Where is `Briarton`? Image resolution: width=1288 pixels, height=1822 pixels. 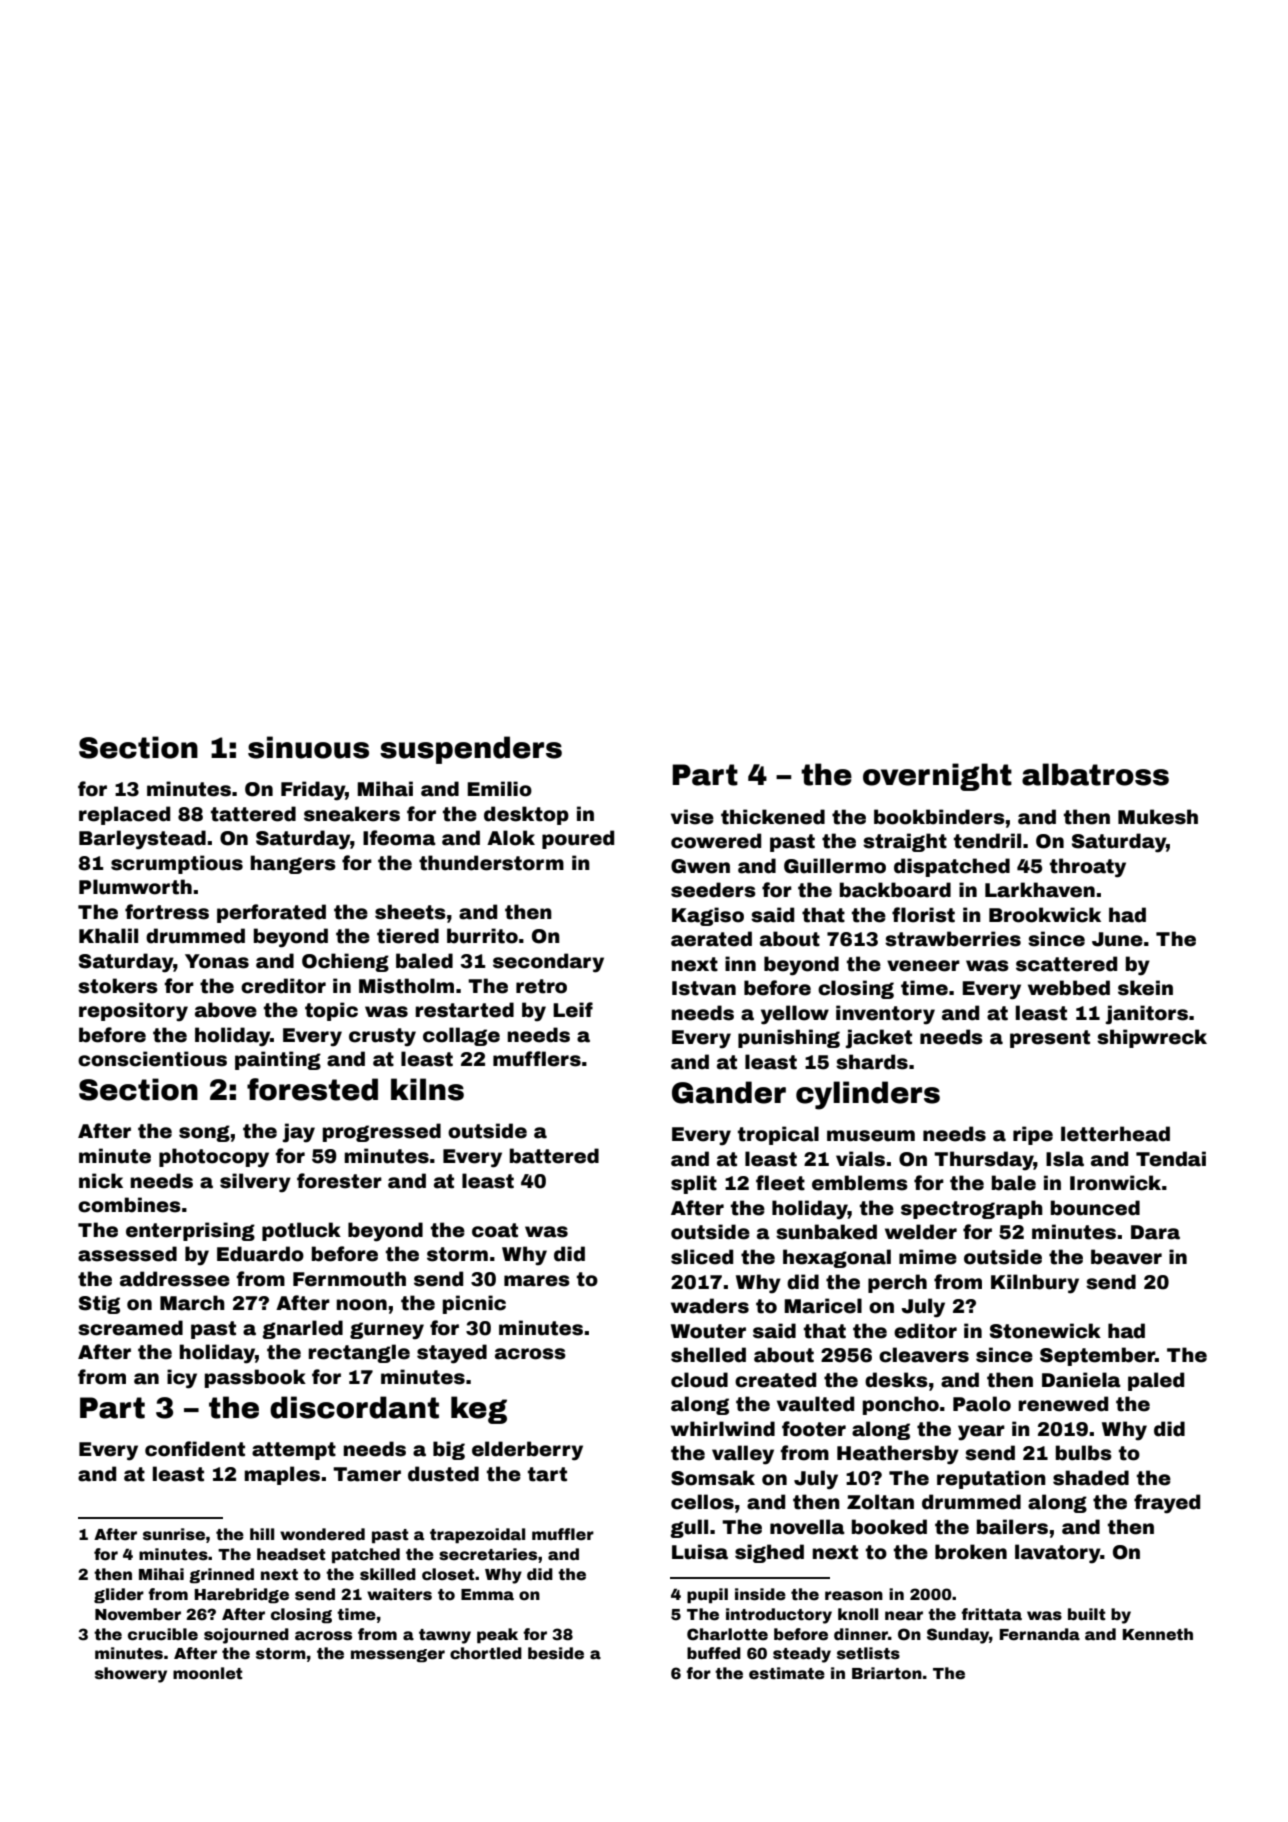 Briarton is located at coordinates (887, 1673).
